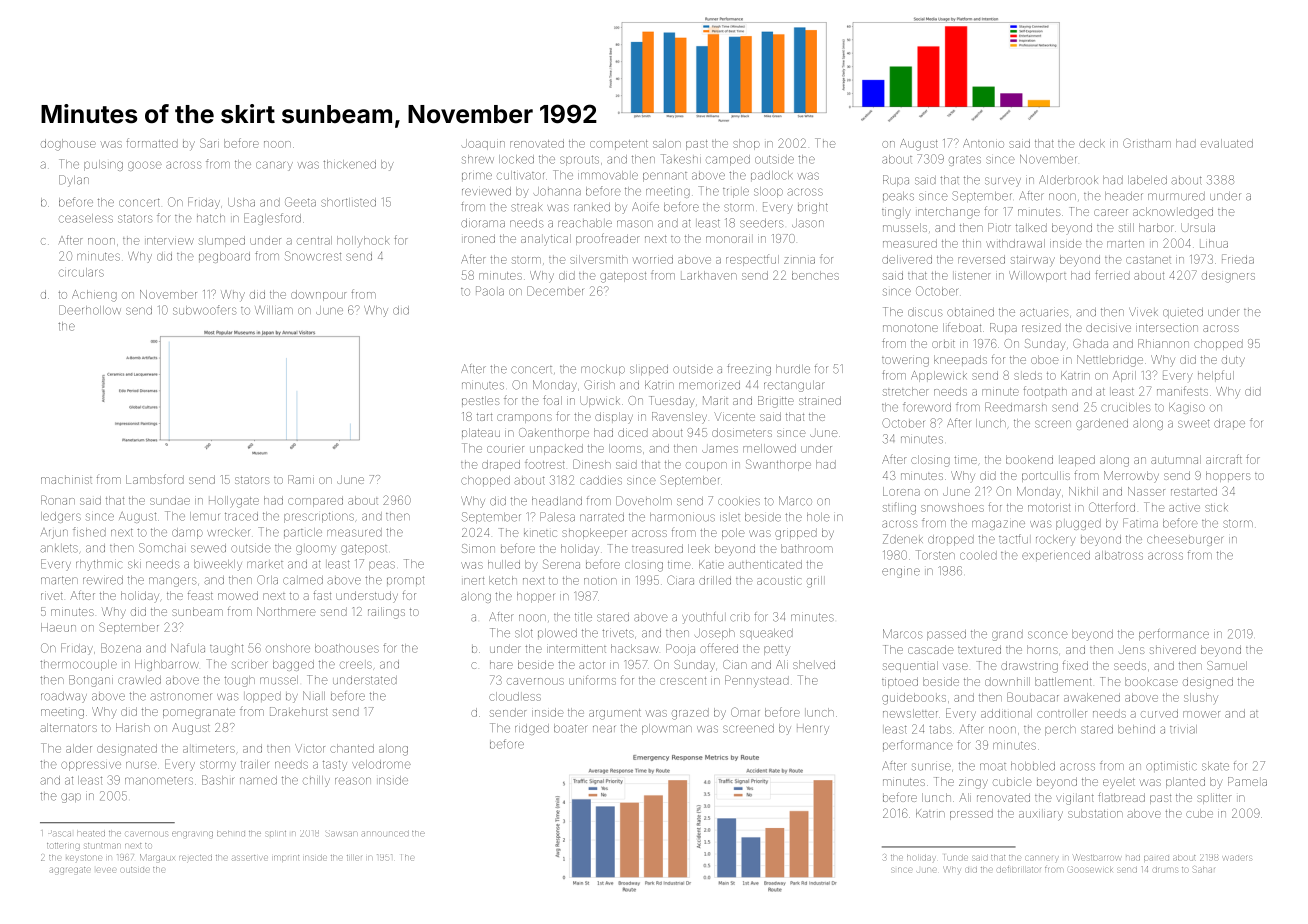 The image size is (1308, 924). I want to click on murmured, so click(1176, 196).
